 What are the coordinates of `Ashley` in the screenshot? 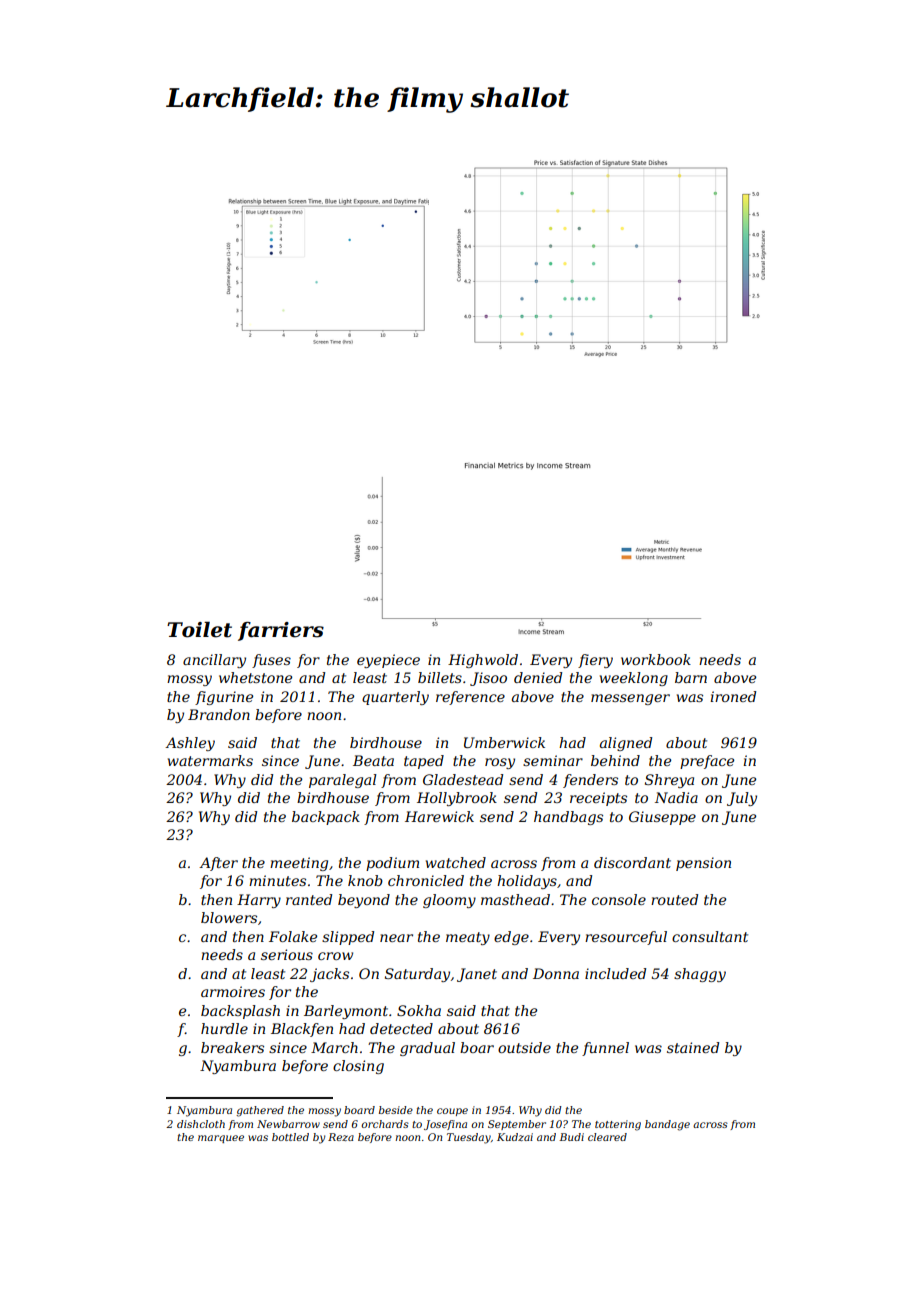 It's located at (190, 744).
